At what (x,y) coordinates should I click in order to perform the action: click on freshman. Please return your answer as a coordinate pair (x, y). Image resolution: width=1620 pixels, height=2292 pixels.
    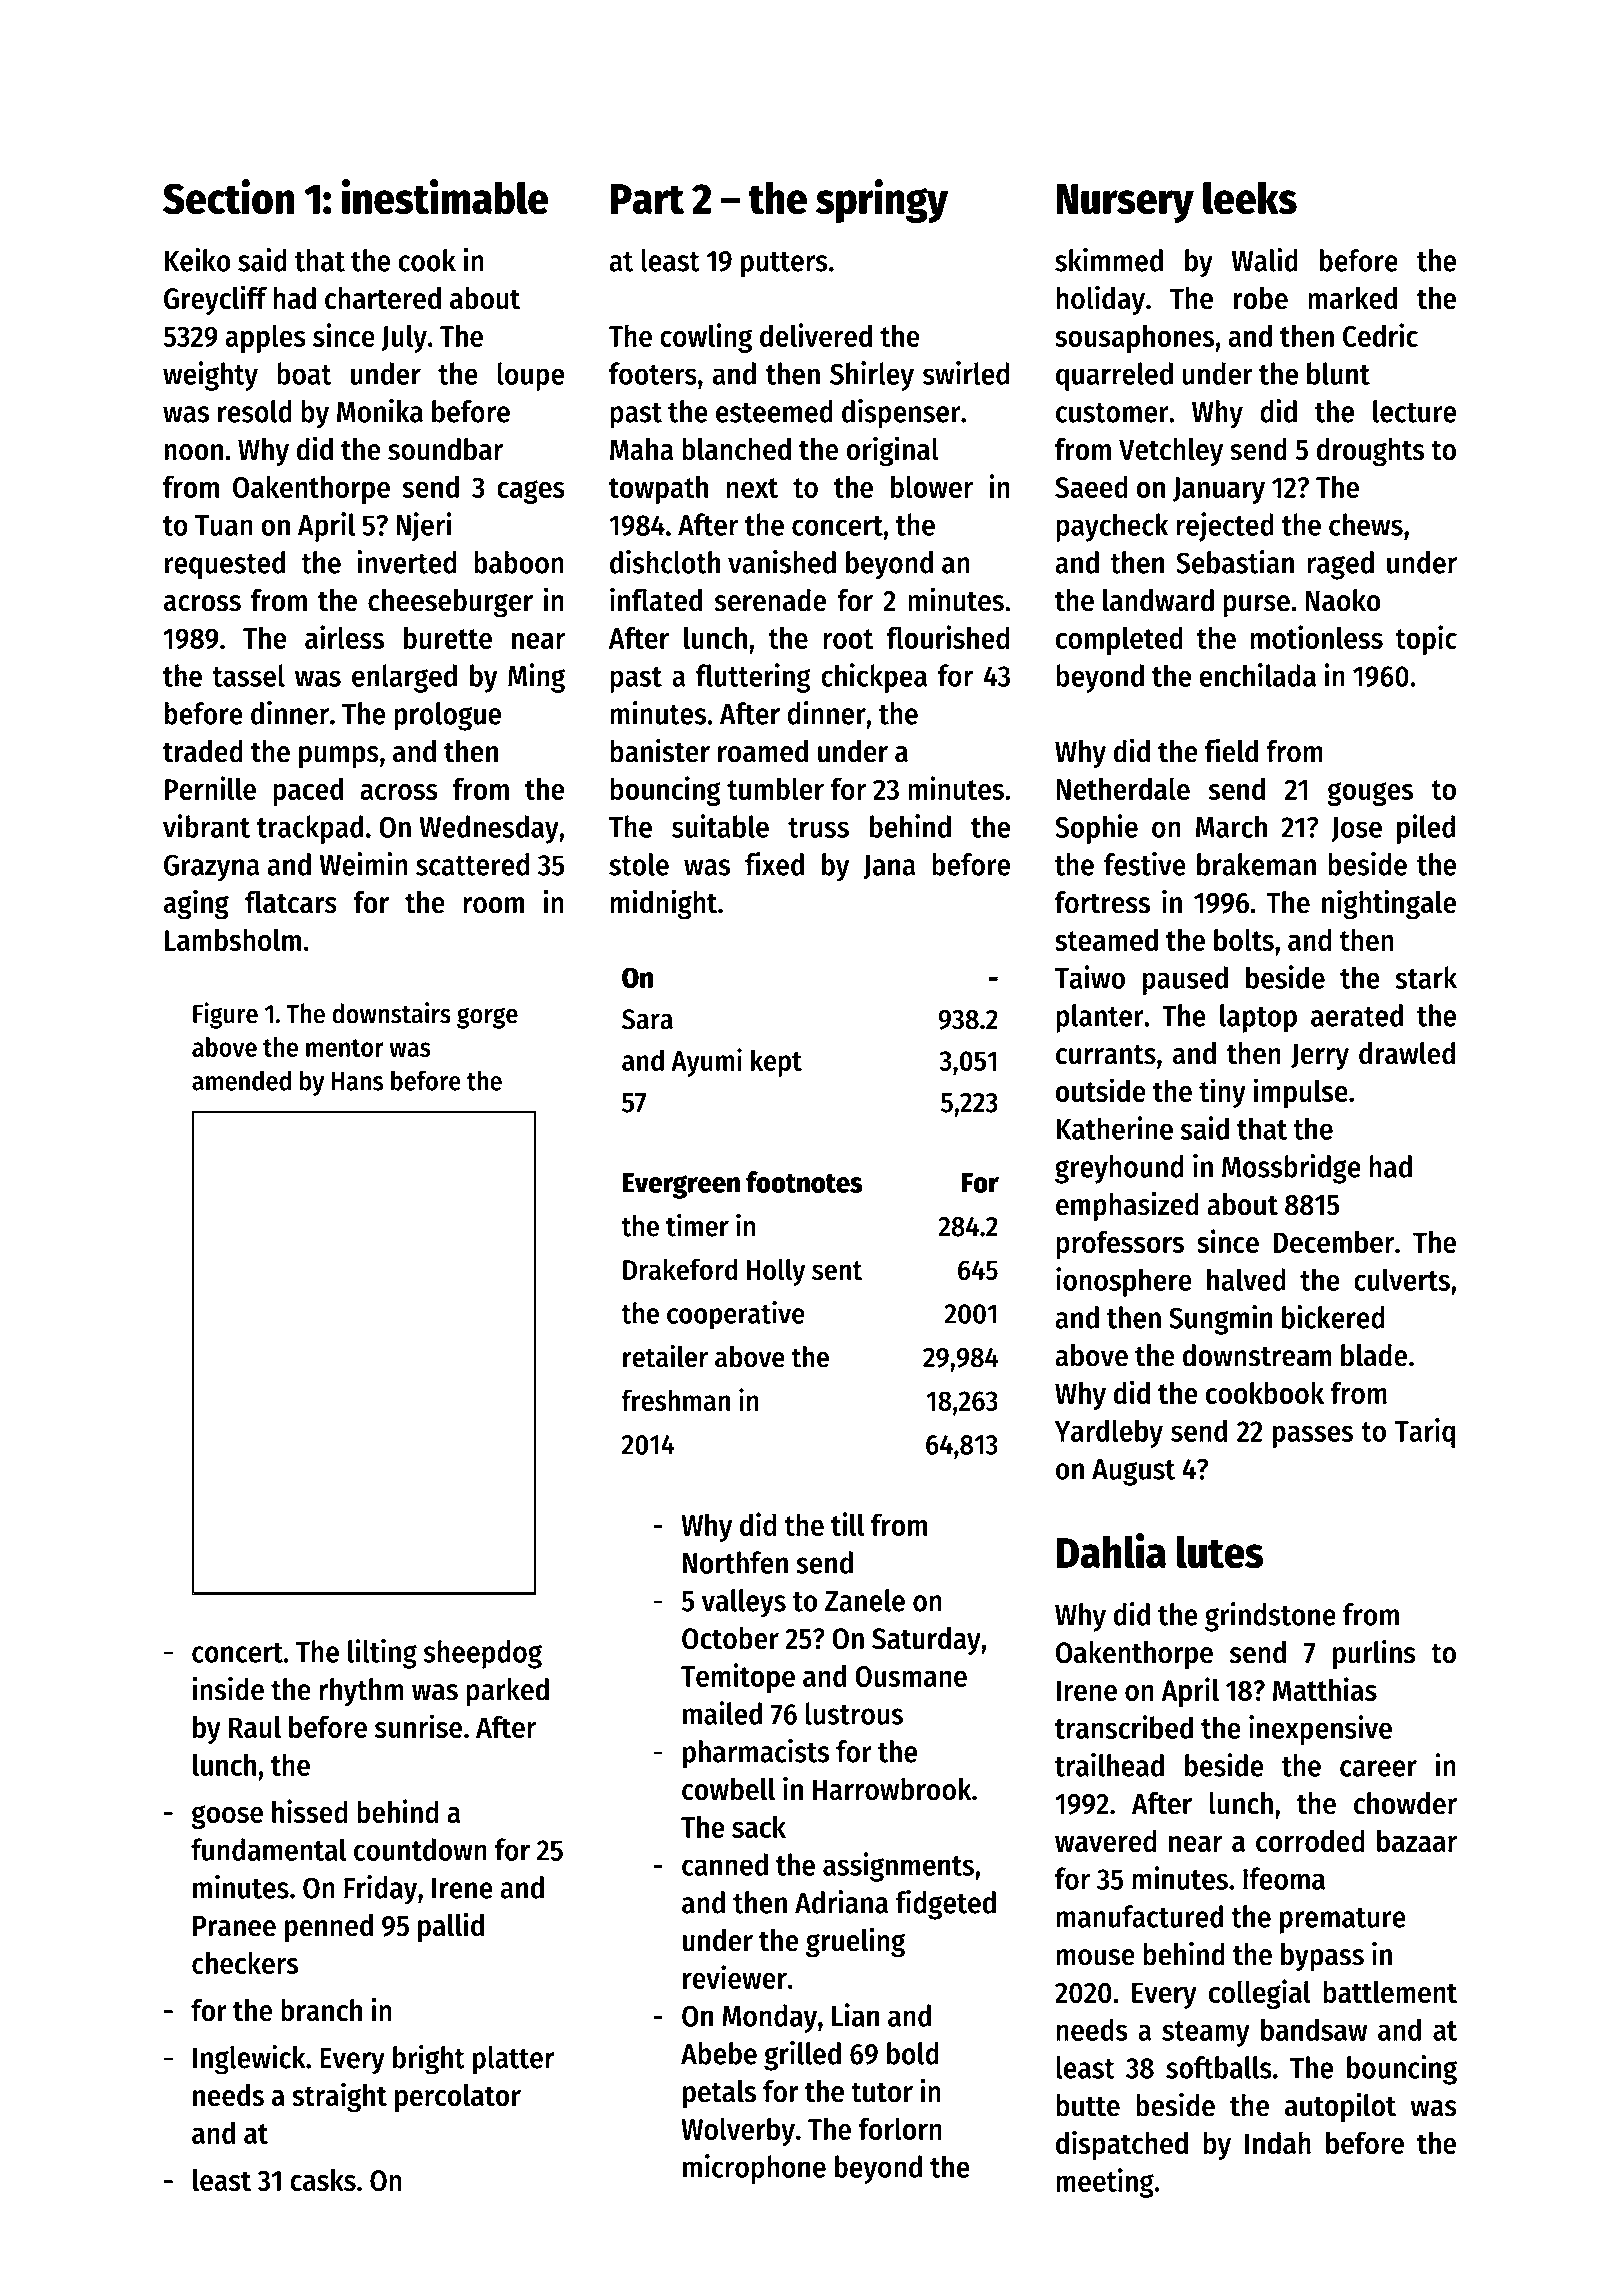
    Looking at the image, I should click on (675, 1400).
